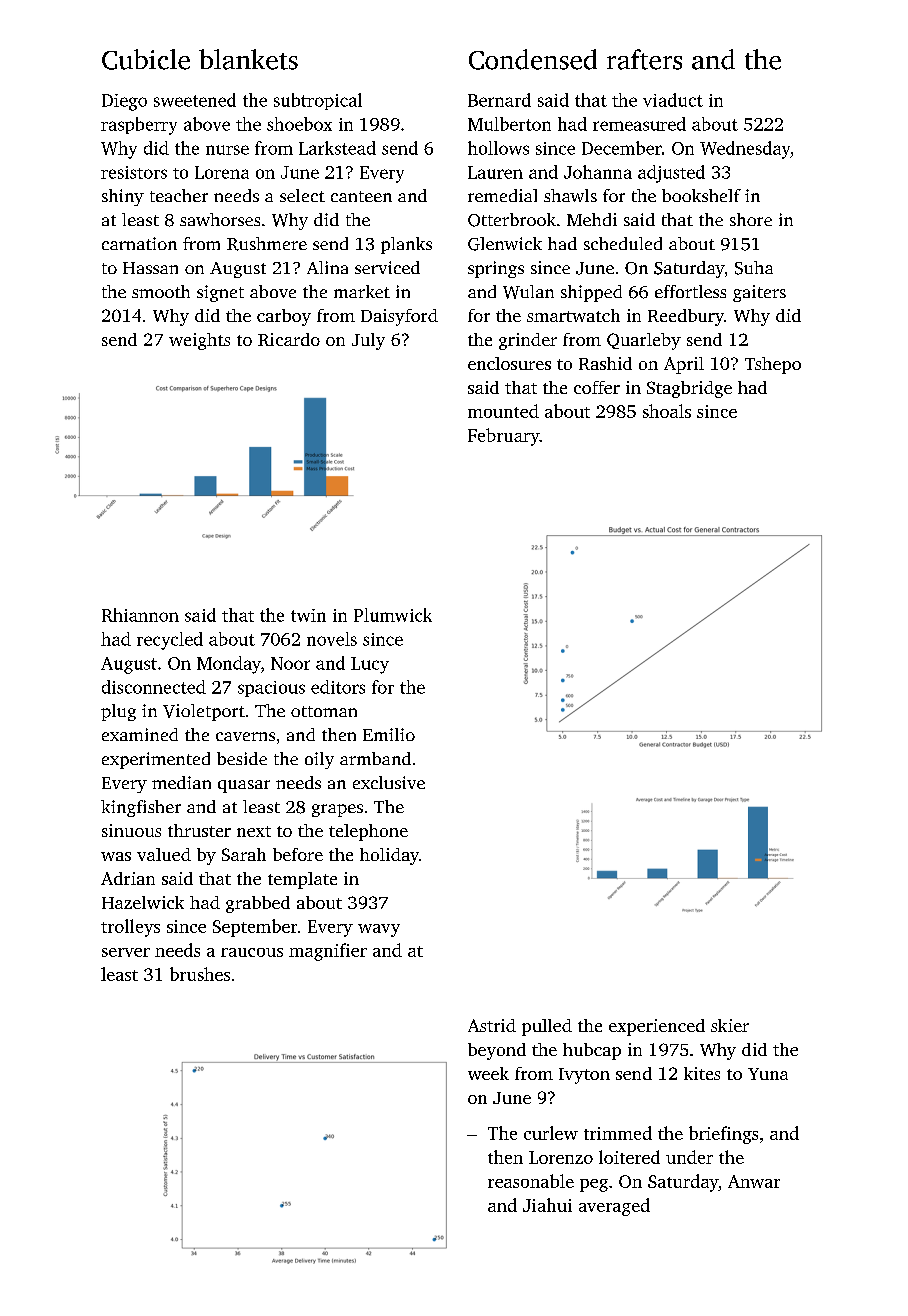 This page has height=1316, width=908. Describe the element at coordinates (389, 734) in the page. I see `Emilio` at that location.
